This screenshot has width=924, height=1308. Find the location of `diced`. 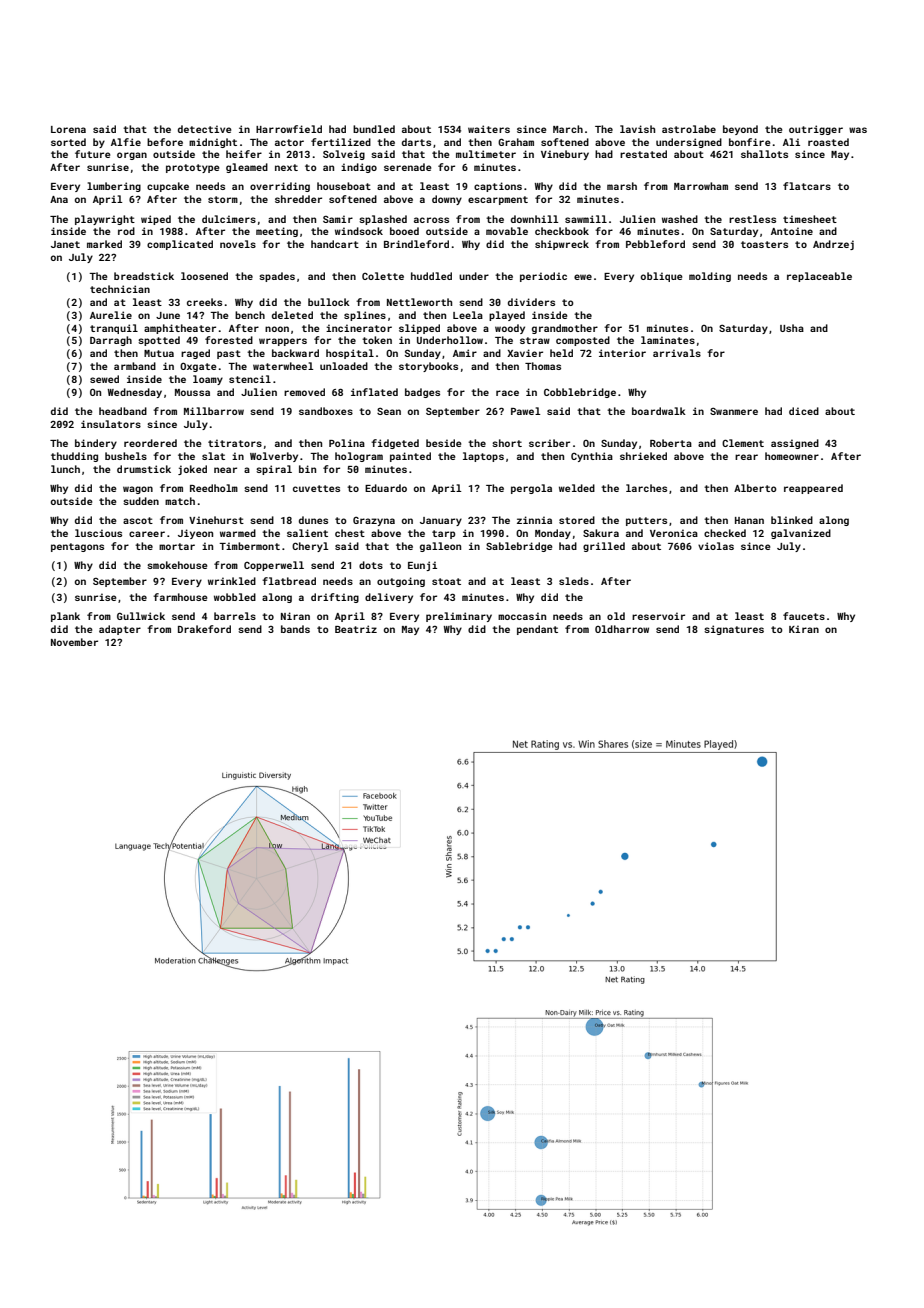

diced is located at coordinates (804, 411).
